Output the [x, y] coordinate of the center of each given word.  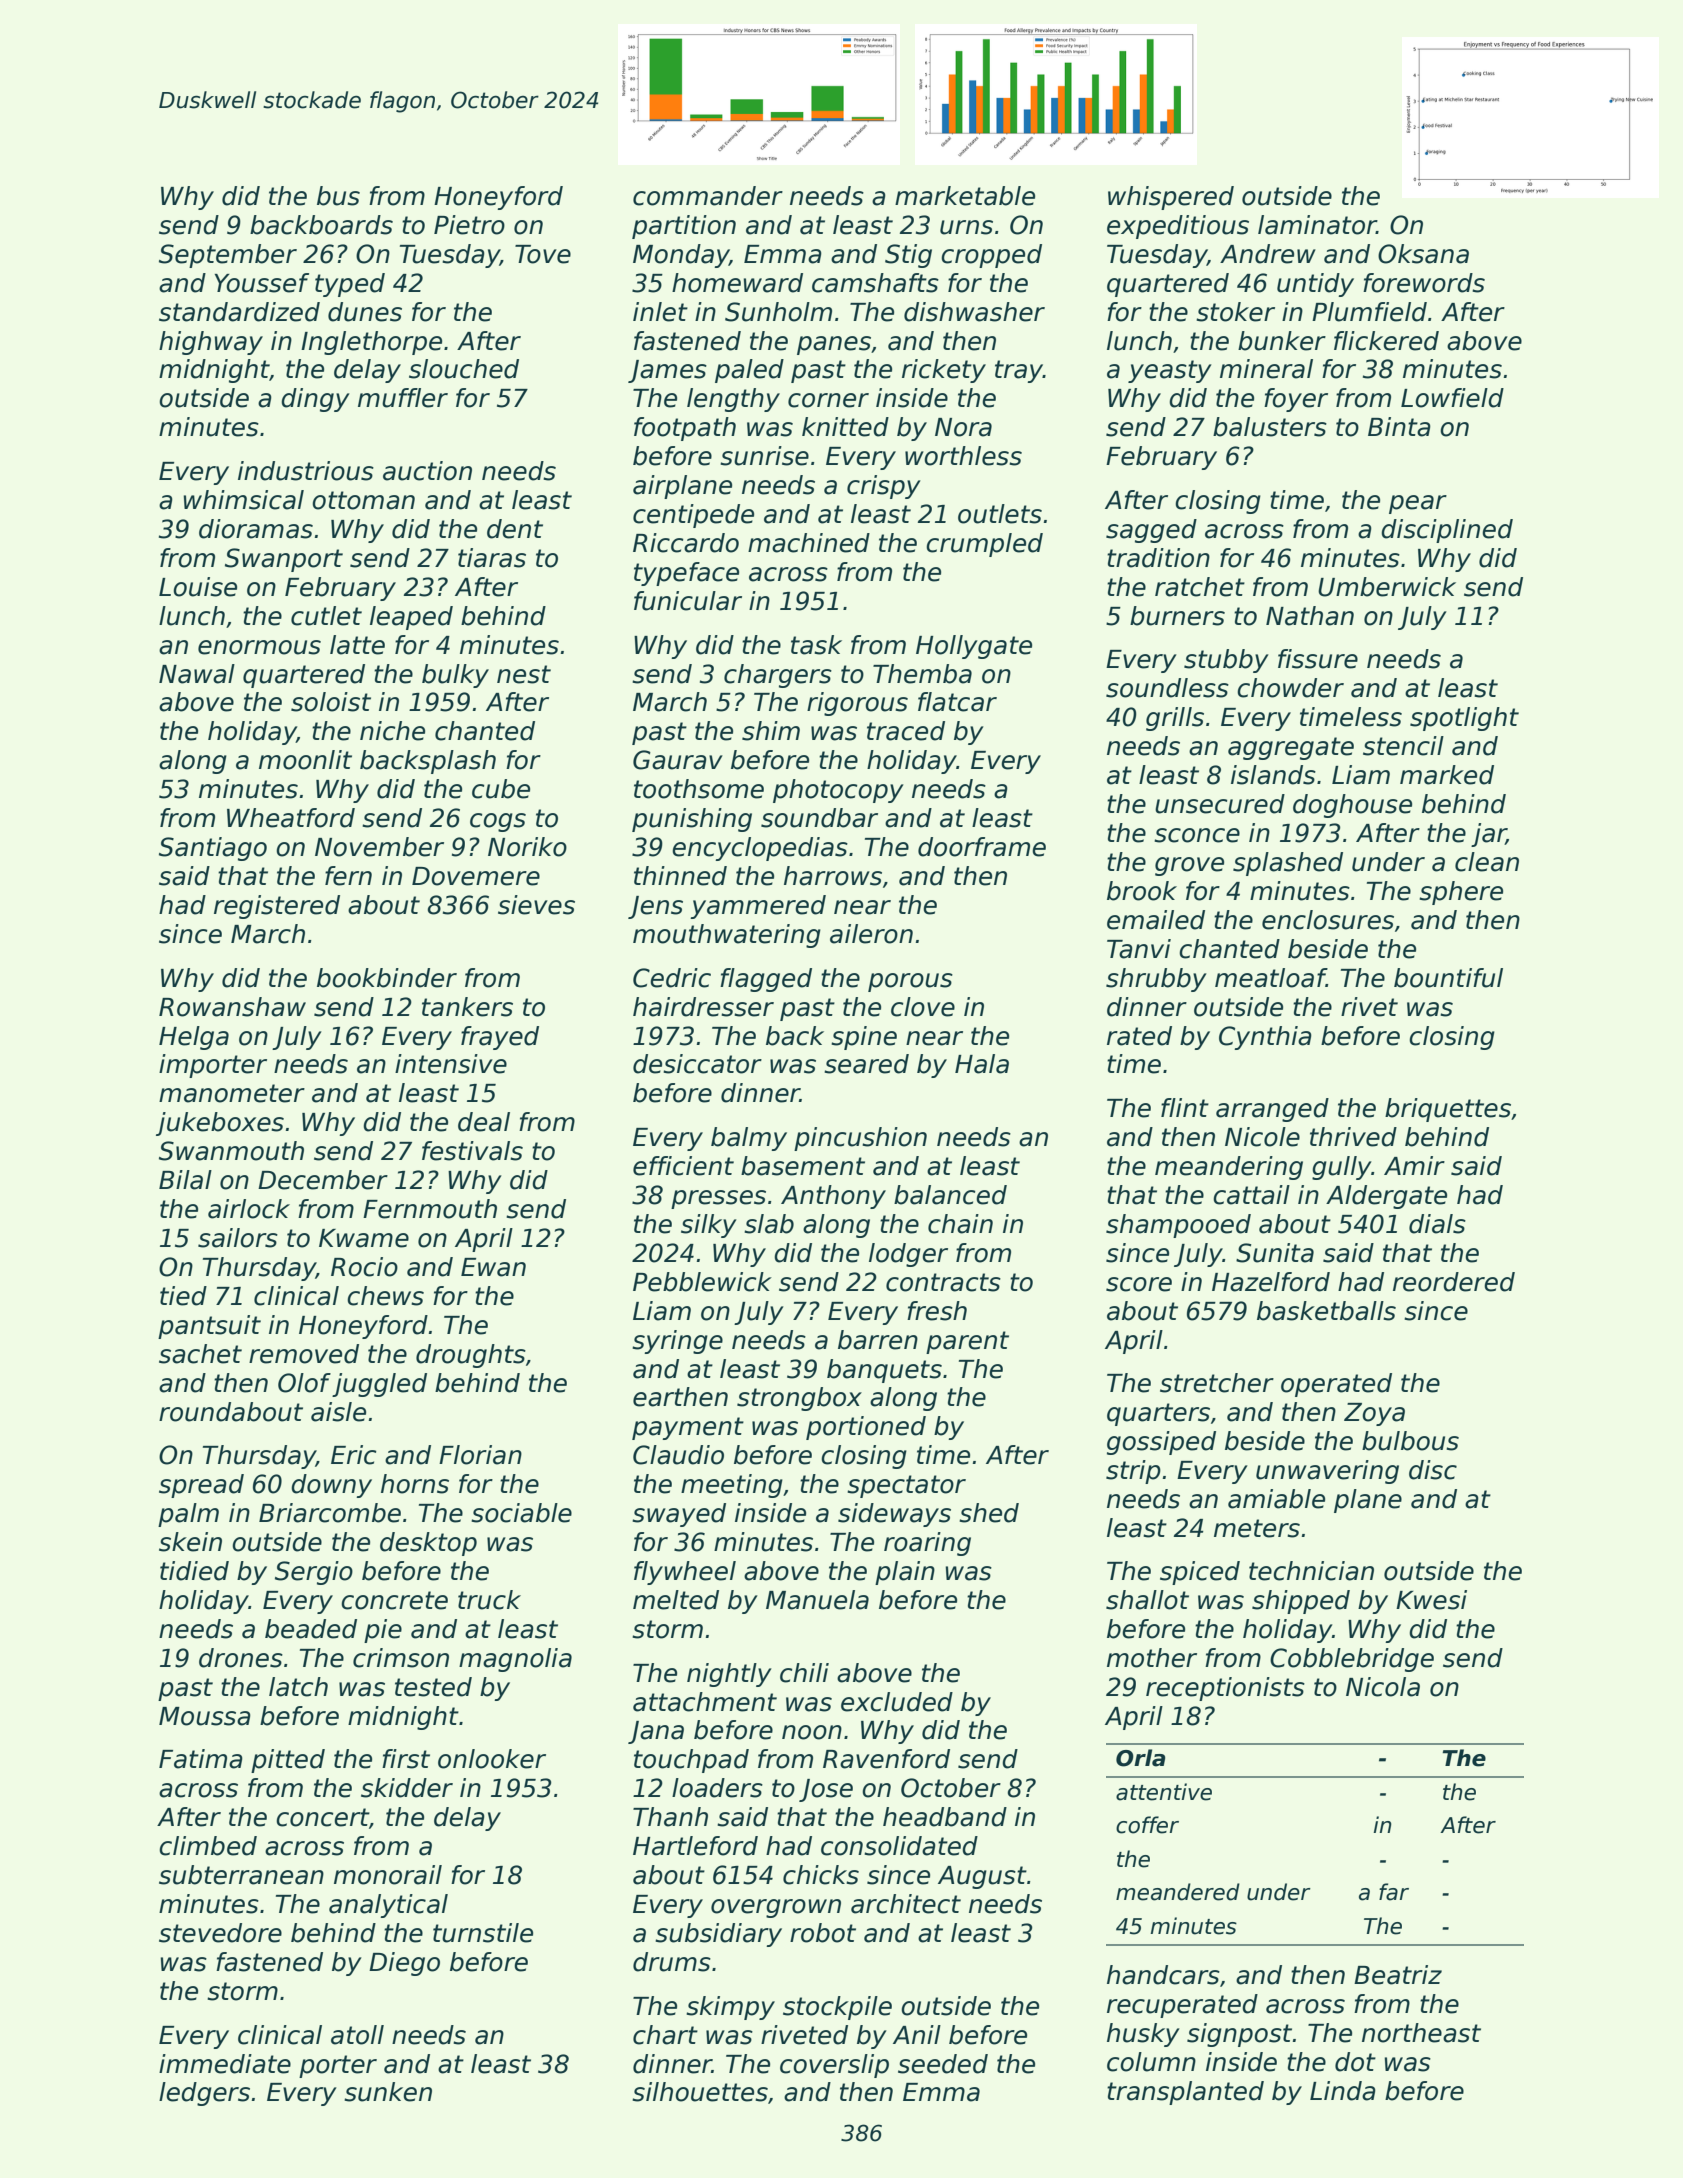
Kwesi [1431, 1600]
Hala [982, 1064]
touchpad [691, 1761]
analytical [388, 1906]
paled [749, 371]
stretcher [1217, 1383]
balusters [1270, 427]
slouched [464, 369]
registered [277, 907]
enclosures [1328, 920]
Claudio [678, 1455]
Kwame [364, 1238]
